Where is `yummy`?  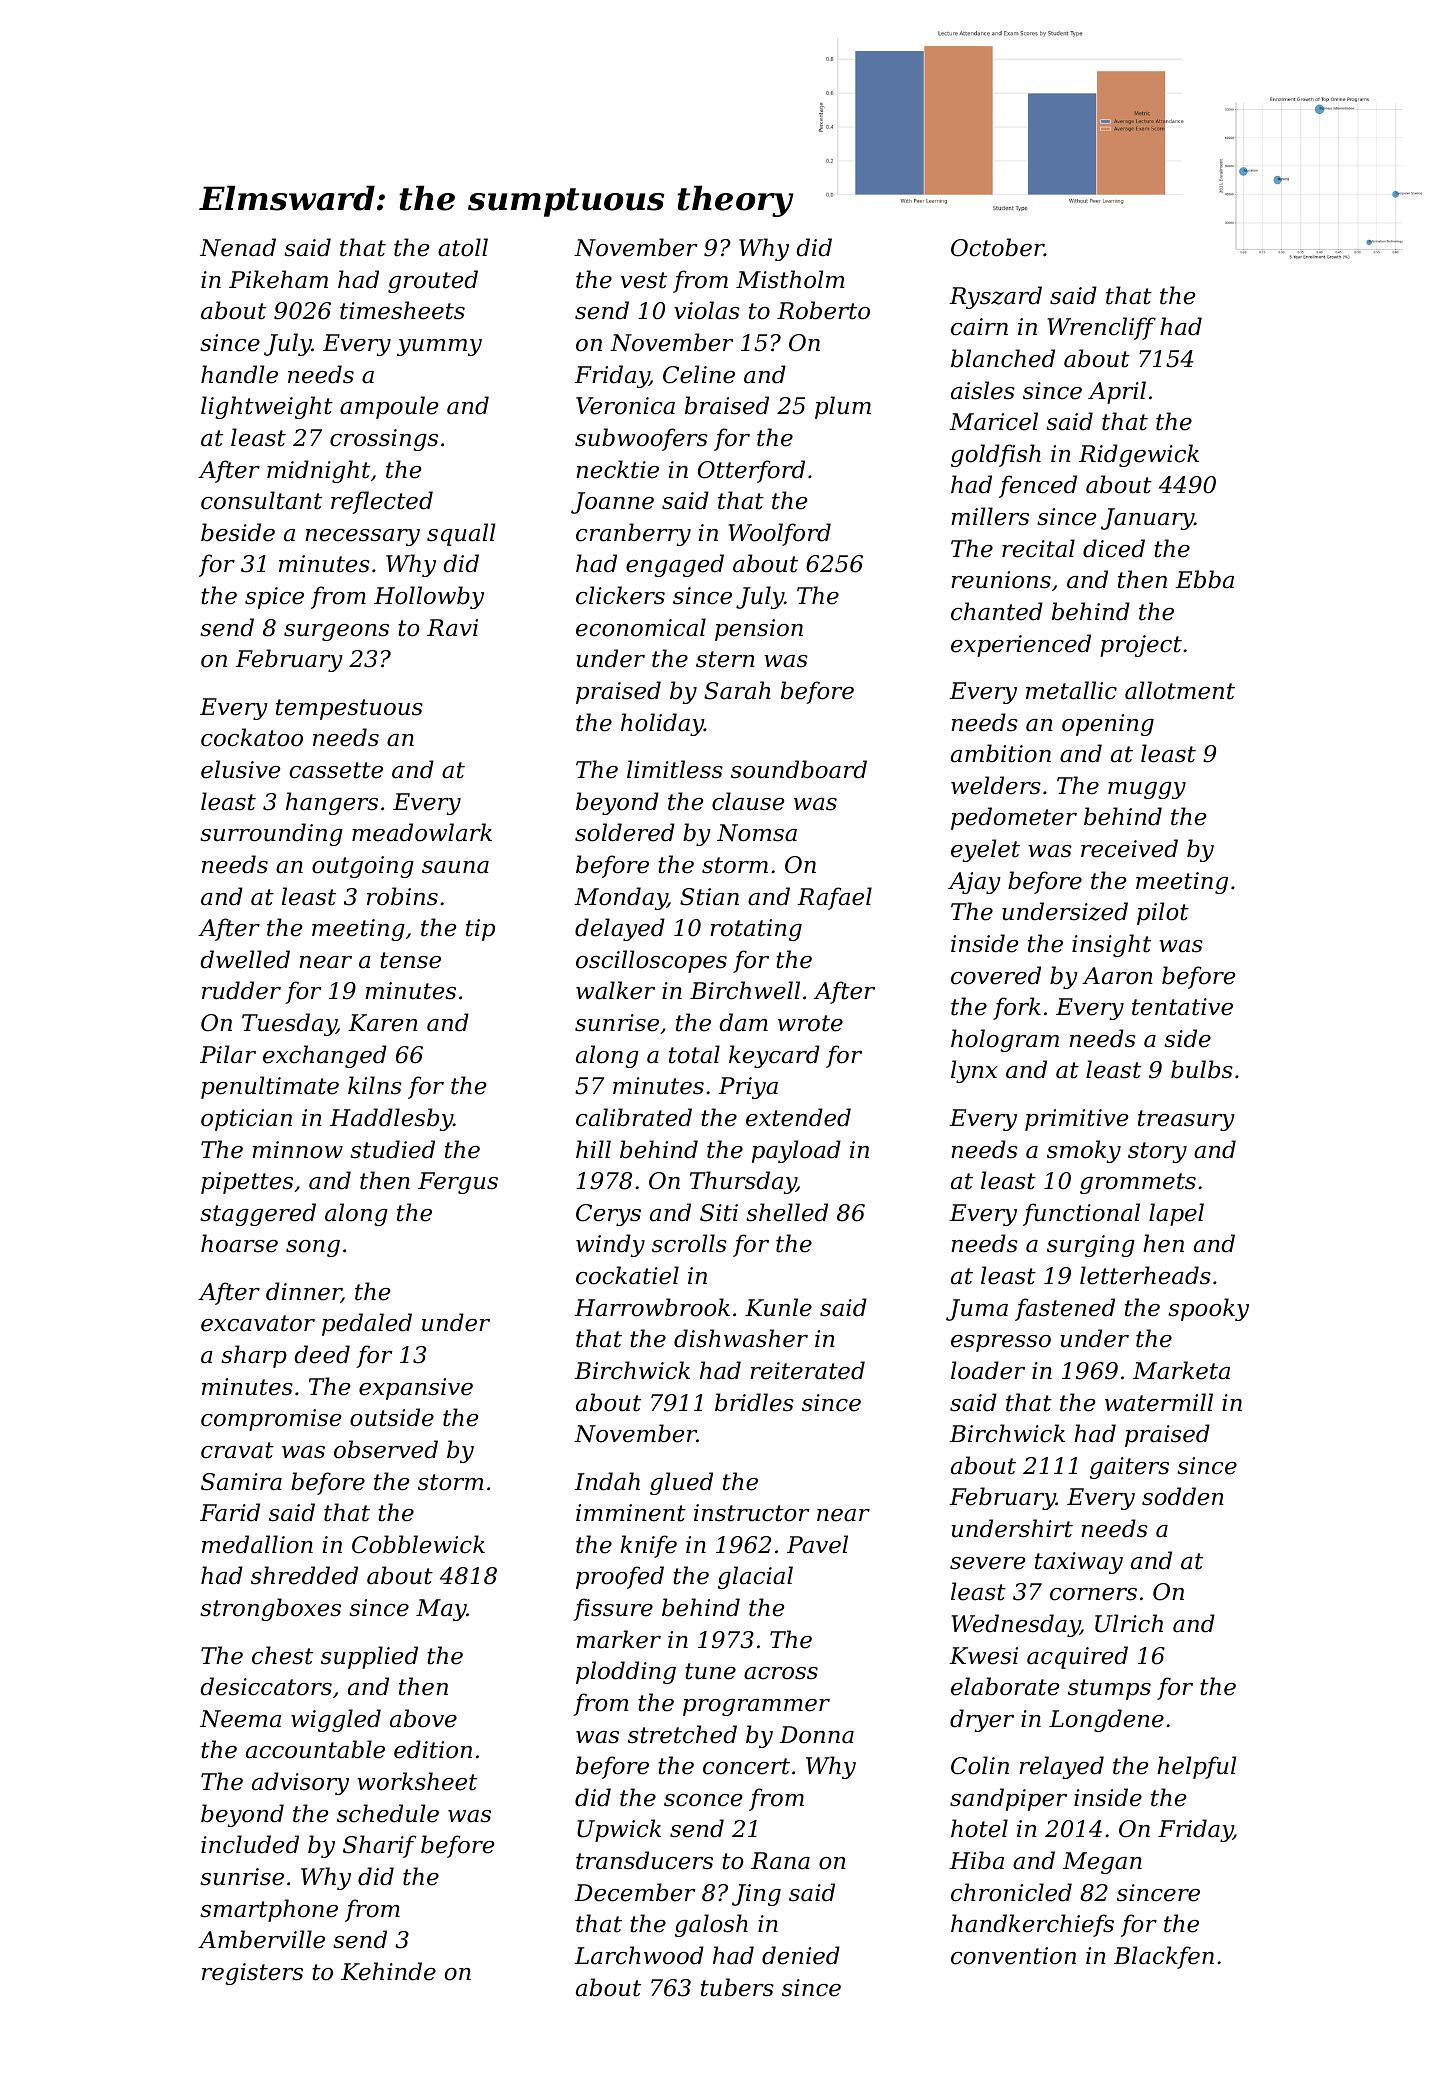 yummy is located at coordinates (439, 347).
